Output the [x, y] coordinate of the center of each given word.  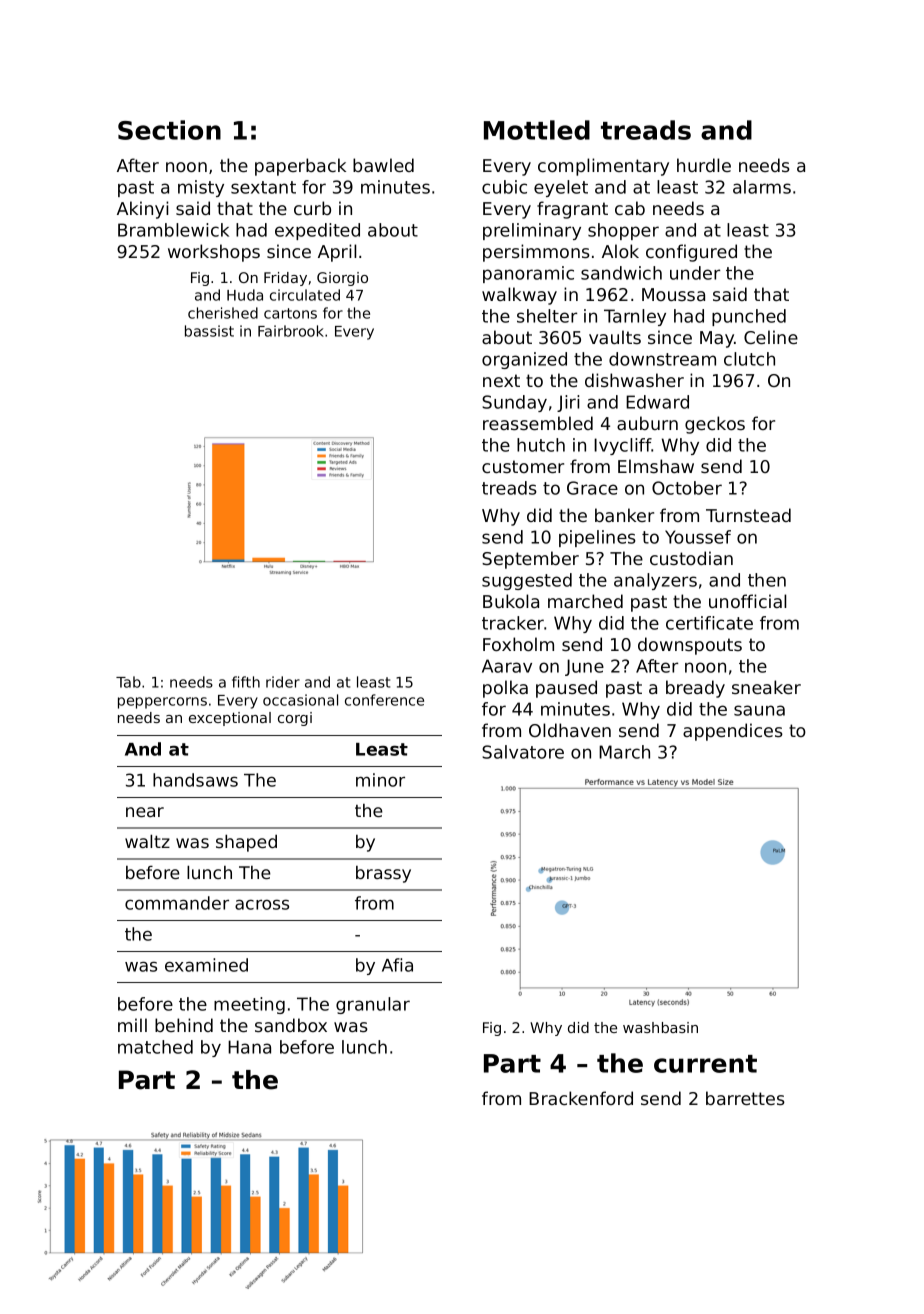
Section [169, 130]
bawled [383, 165]
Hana [249, 1047]
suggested [527, 581]
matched [155, 1047]
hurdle [704, 165]
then [767, 580]
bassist [209, 331]
